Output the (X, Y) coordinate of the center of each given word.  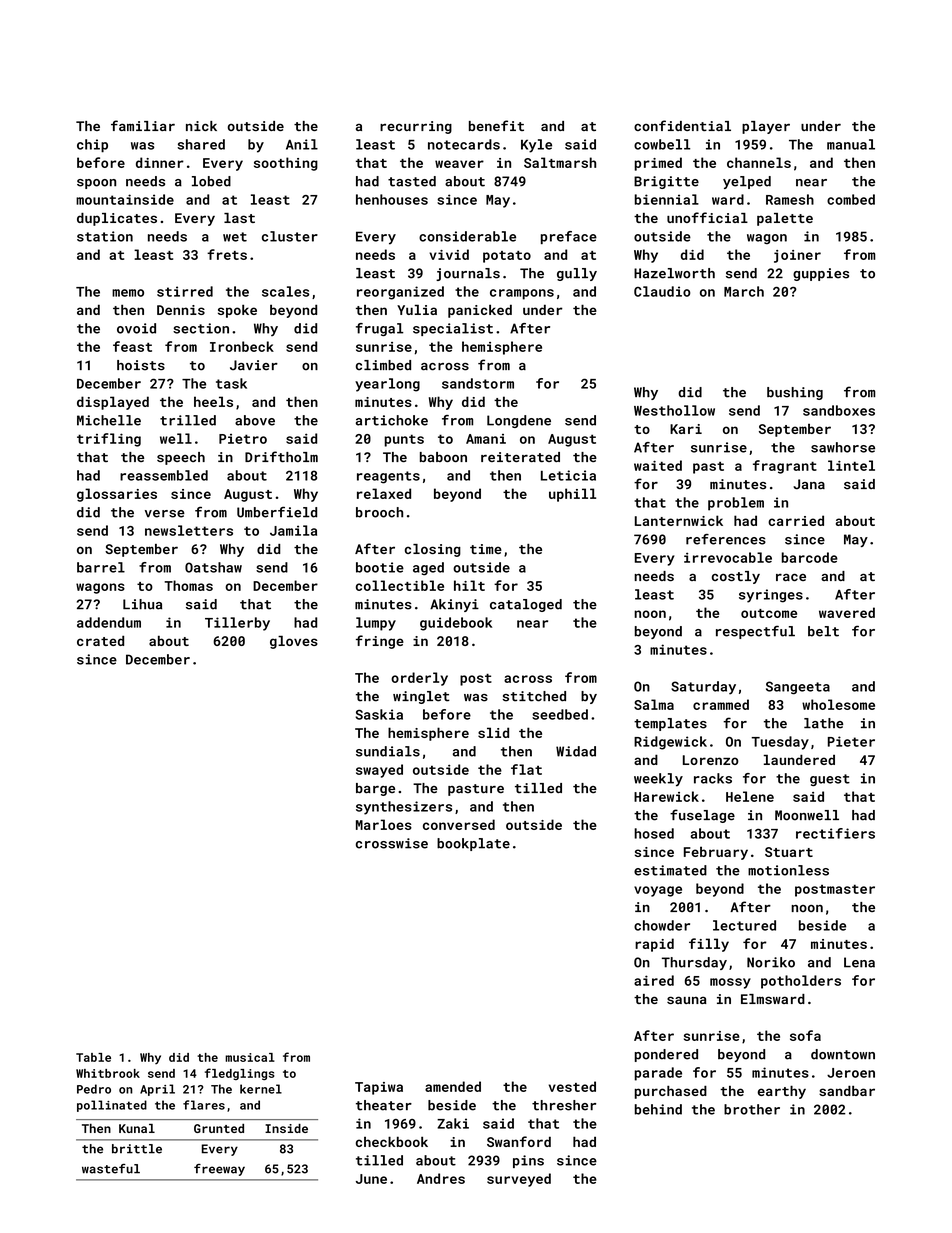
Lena (859, 962)
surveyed (519, 1180)
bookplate (473, 844)
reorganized (400, 293)
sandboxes (839, 410)
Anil (302, 144)
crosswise (392, 843)
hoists (141, 365)
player (766, 127)
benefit (496, 125)
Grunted (219, 1128)
